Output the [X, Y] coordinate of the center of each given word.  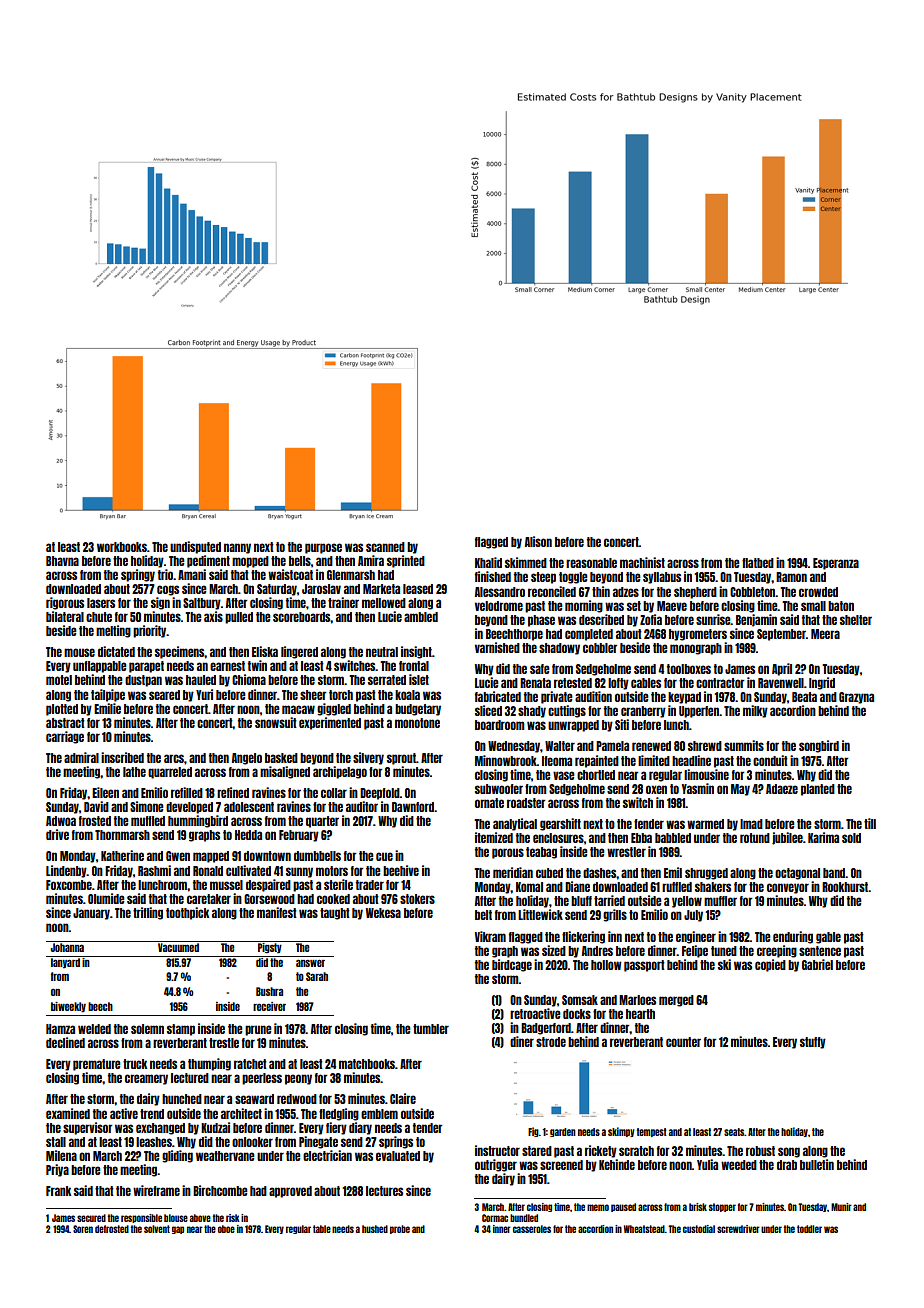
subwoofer [499, 789]
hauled [201, 680]
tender [427, 1128]
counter [683, 1042]
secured [91, 1218]
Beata [804, 697]
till [870, 823]
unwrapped [573, 726]
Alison [538, 541]
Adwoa [61, 821]
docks [577, 1014]
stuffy [813, 1043]
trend [152, 1114]
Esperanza [836, 564]
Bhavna [62, 561]
